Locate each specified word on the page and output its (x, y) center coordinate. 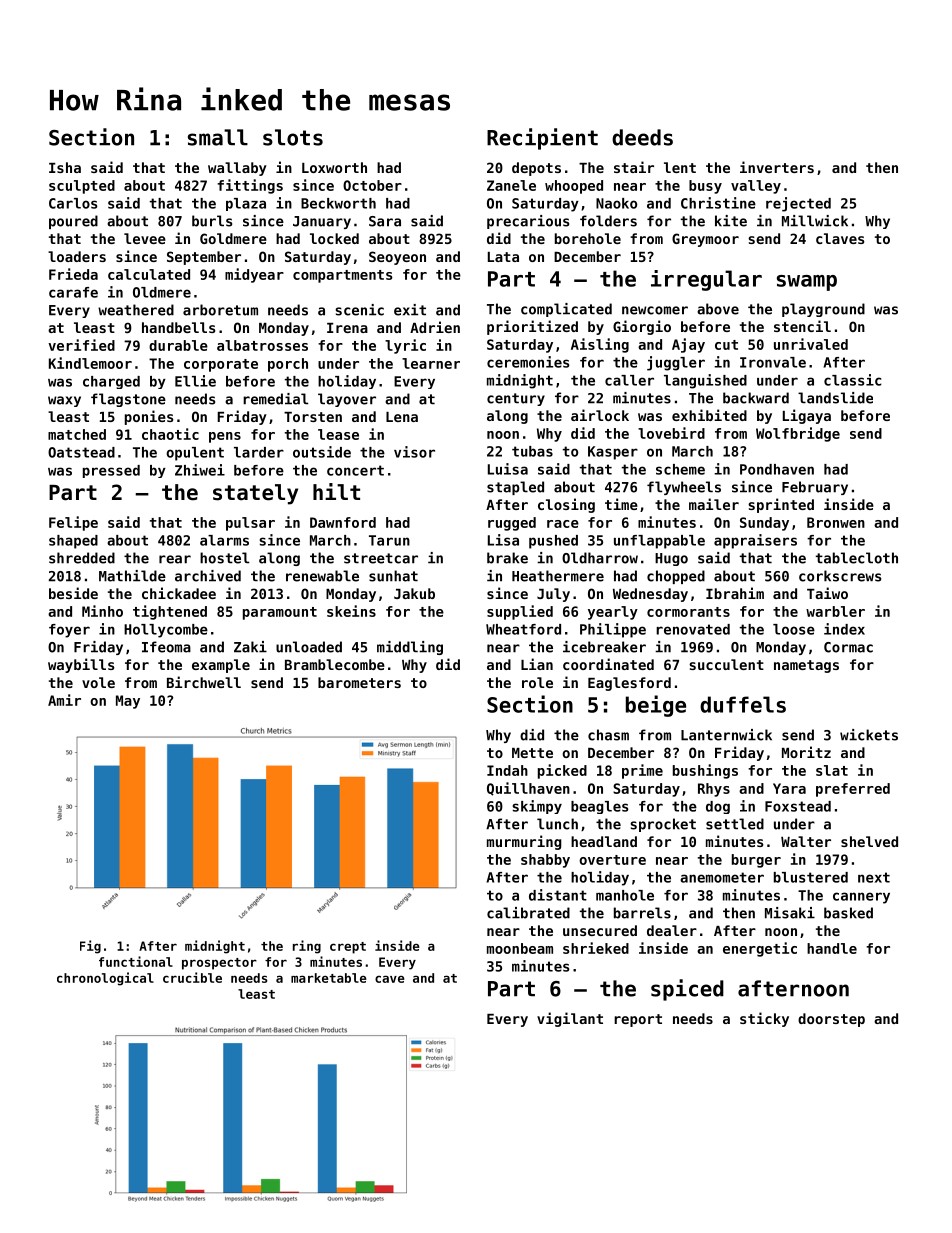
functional (136, 961)
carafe (73, 292)
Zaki (250, 647)
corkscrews (840, 576)
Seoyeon (397, 258)
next (874, 877)
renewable (322, 576)
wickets (869, 735)
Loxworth (334, 167)
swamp (807, 283)
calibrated (528, 913)
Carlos (73, 203)
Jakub (414, 593)
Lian (537, 664)
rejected (798, 204)
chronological (105, 979)
